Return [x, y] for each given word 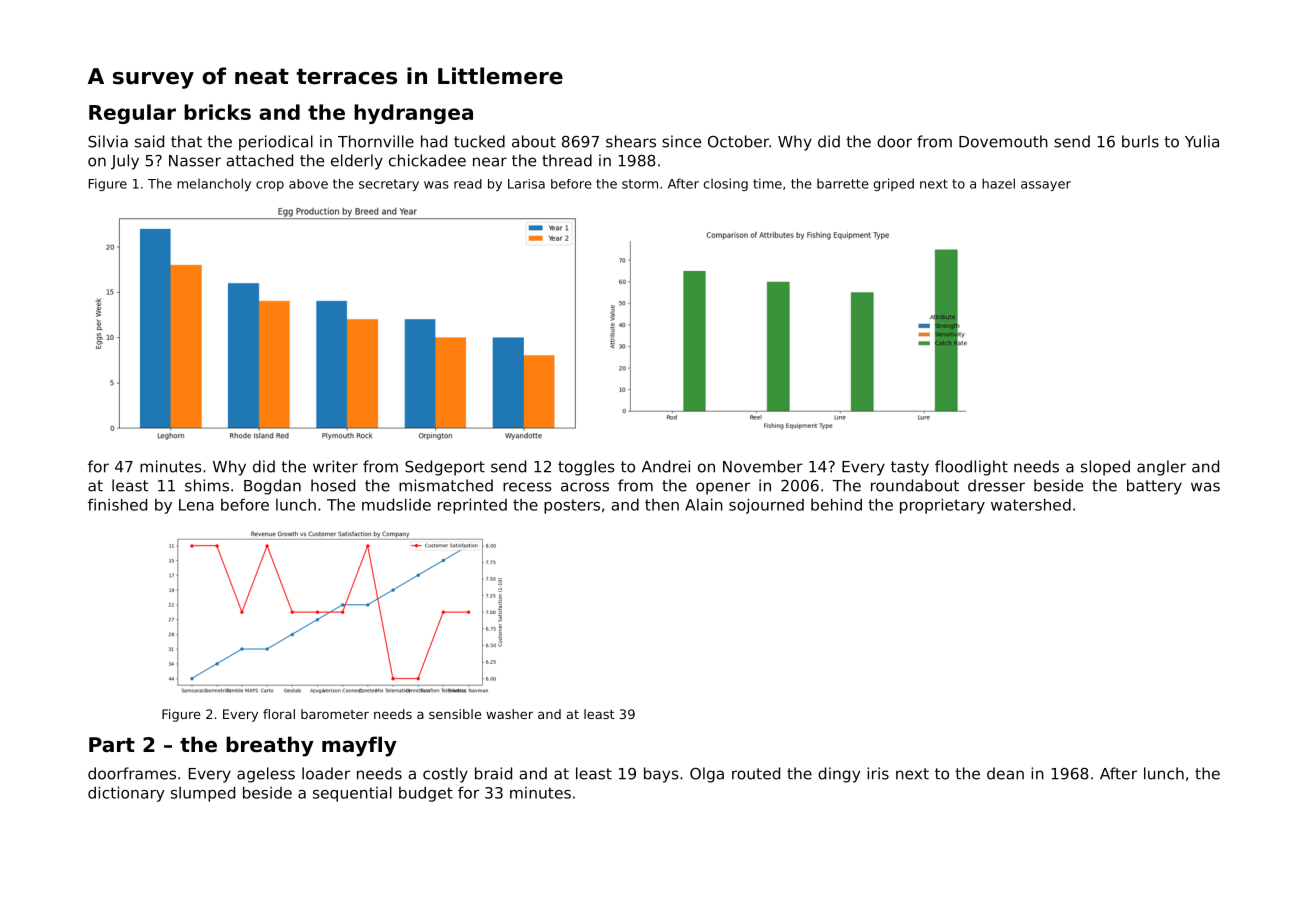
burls [1140, 141]
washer [509, 714]
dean [1005, 773]
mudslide [396, 504]
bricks [217, 112]
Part [112, 745]
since [681, 141]
